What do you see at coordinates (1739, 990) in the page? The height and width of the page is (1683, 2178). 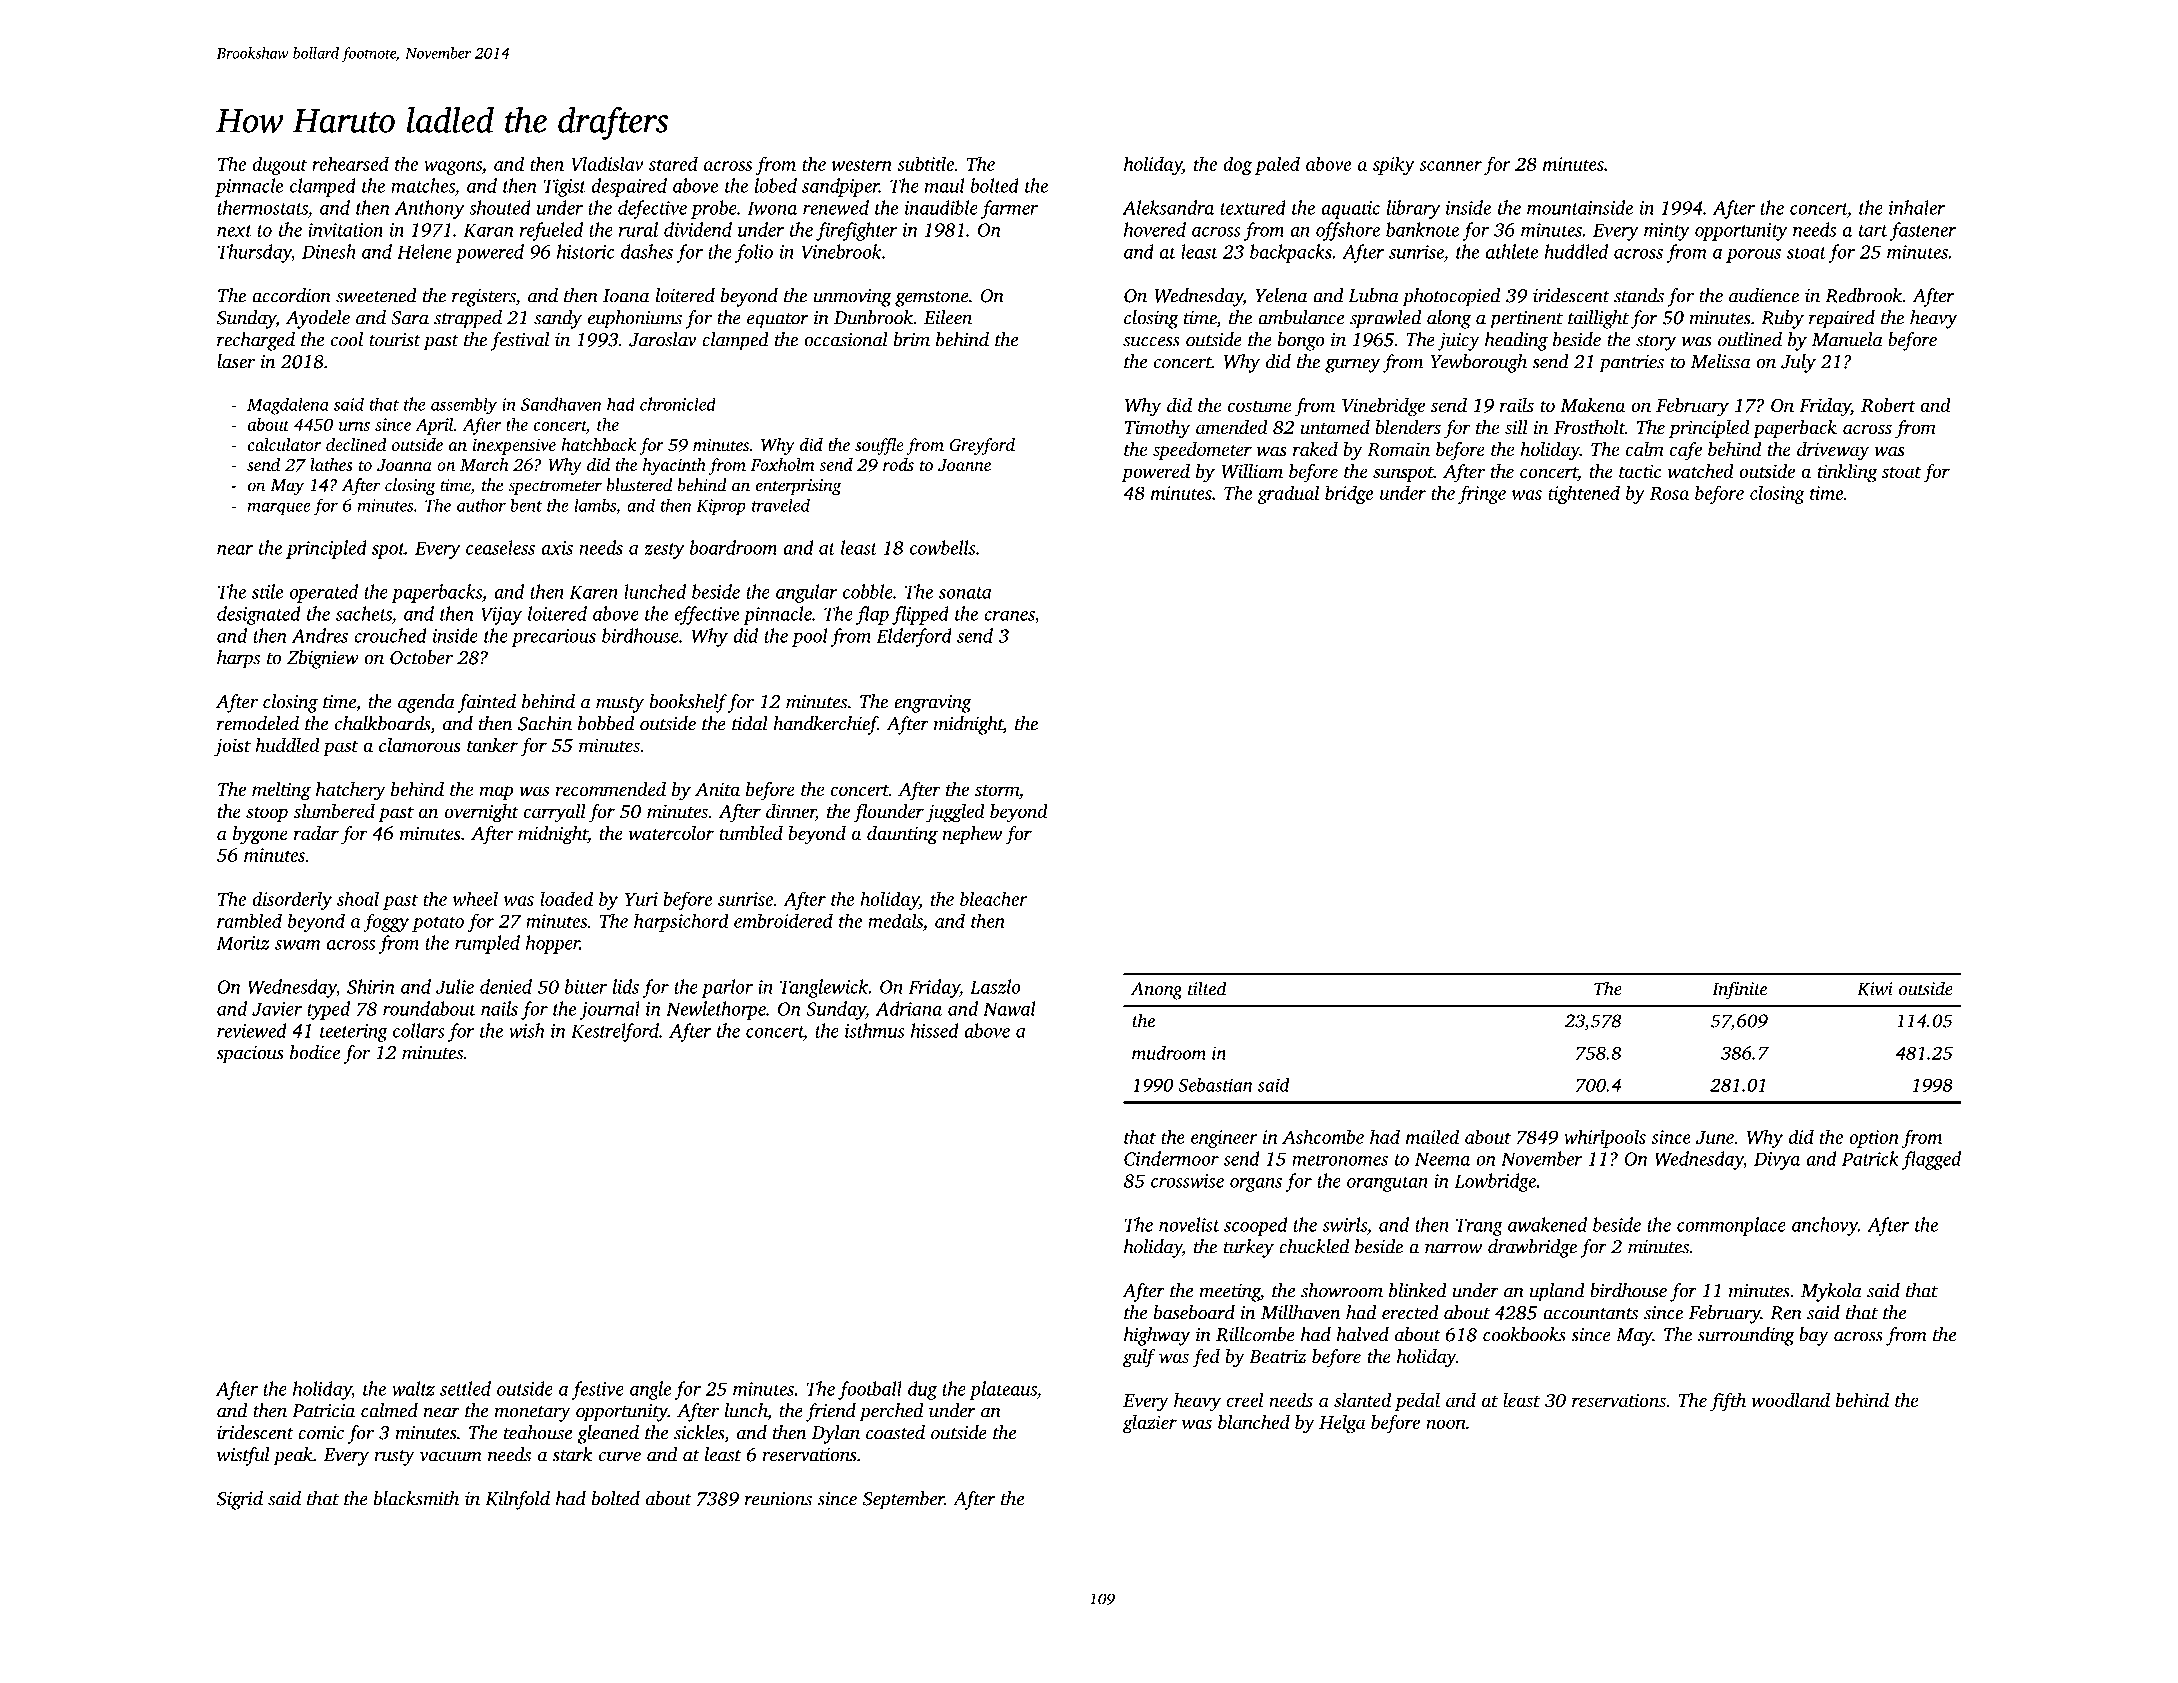 I see `Infinite` at bounding box center [1739, 990].
